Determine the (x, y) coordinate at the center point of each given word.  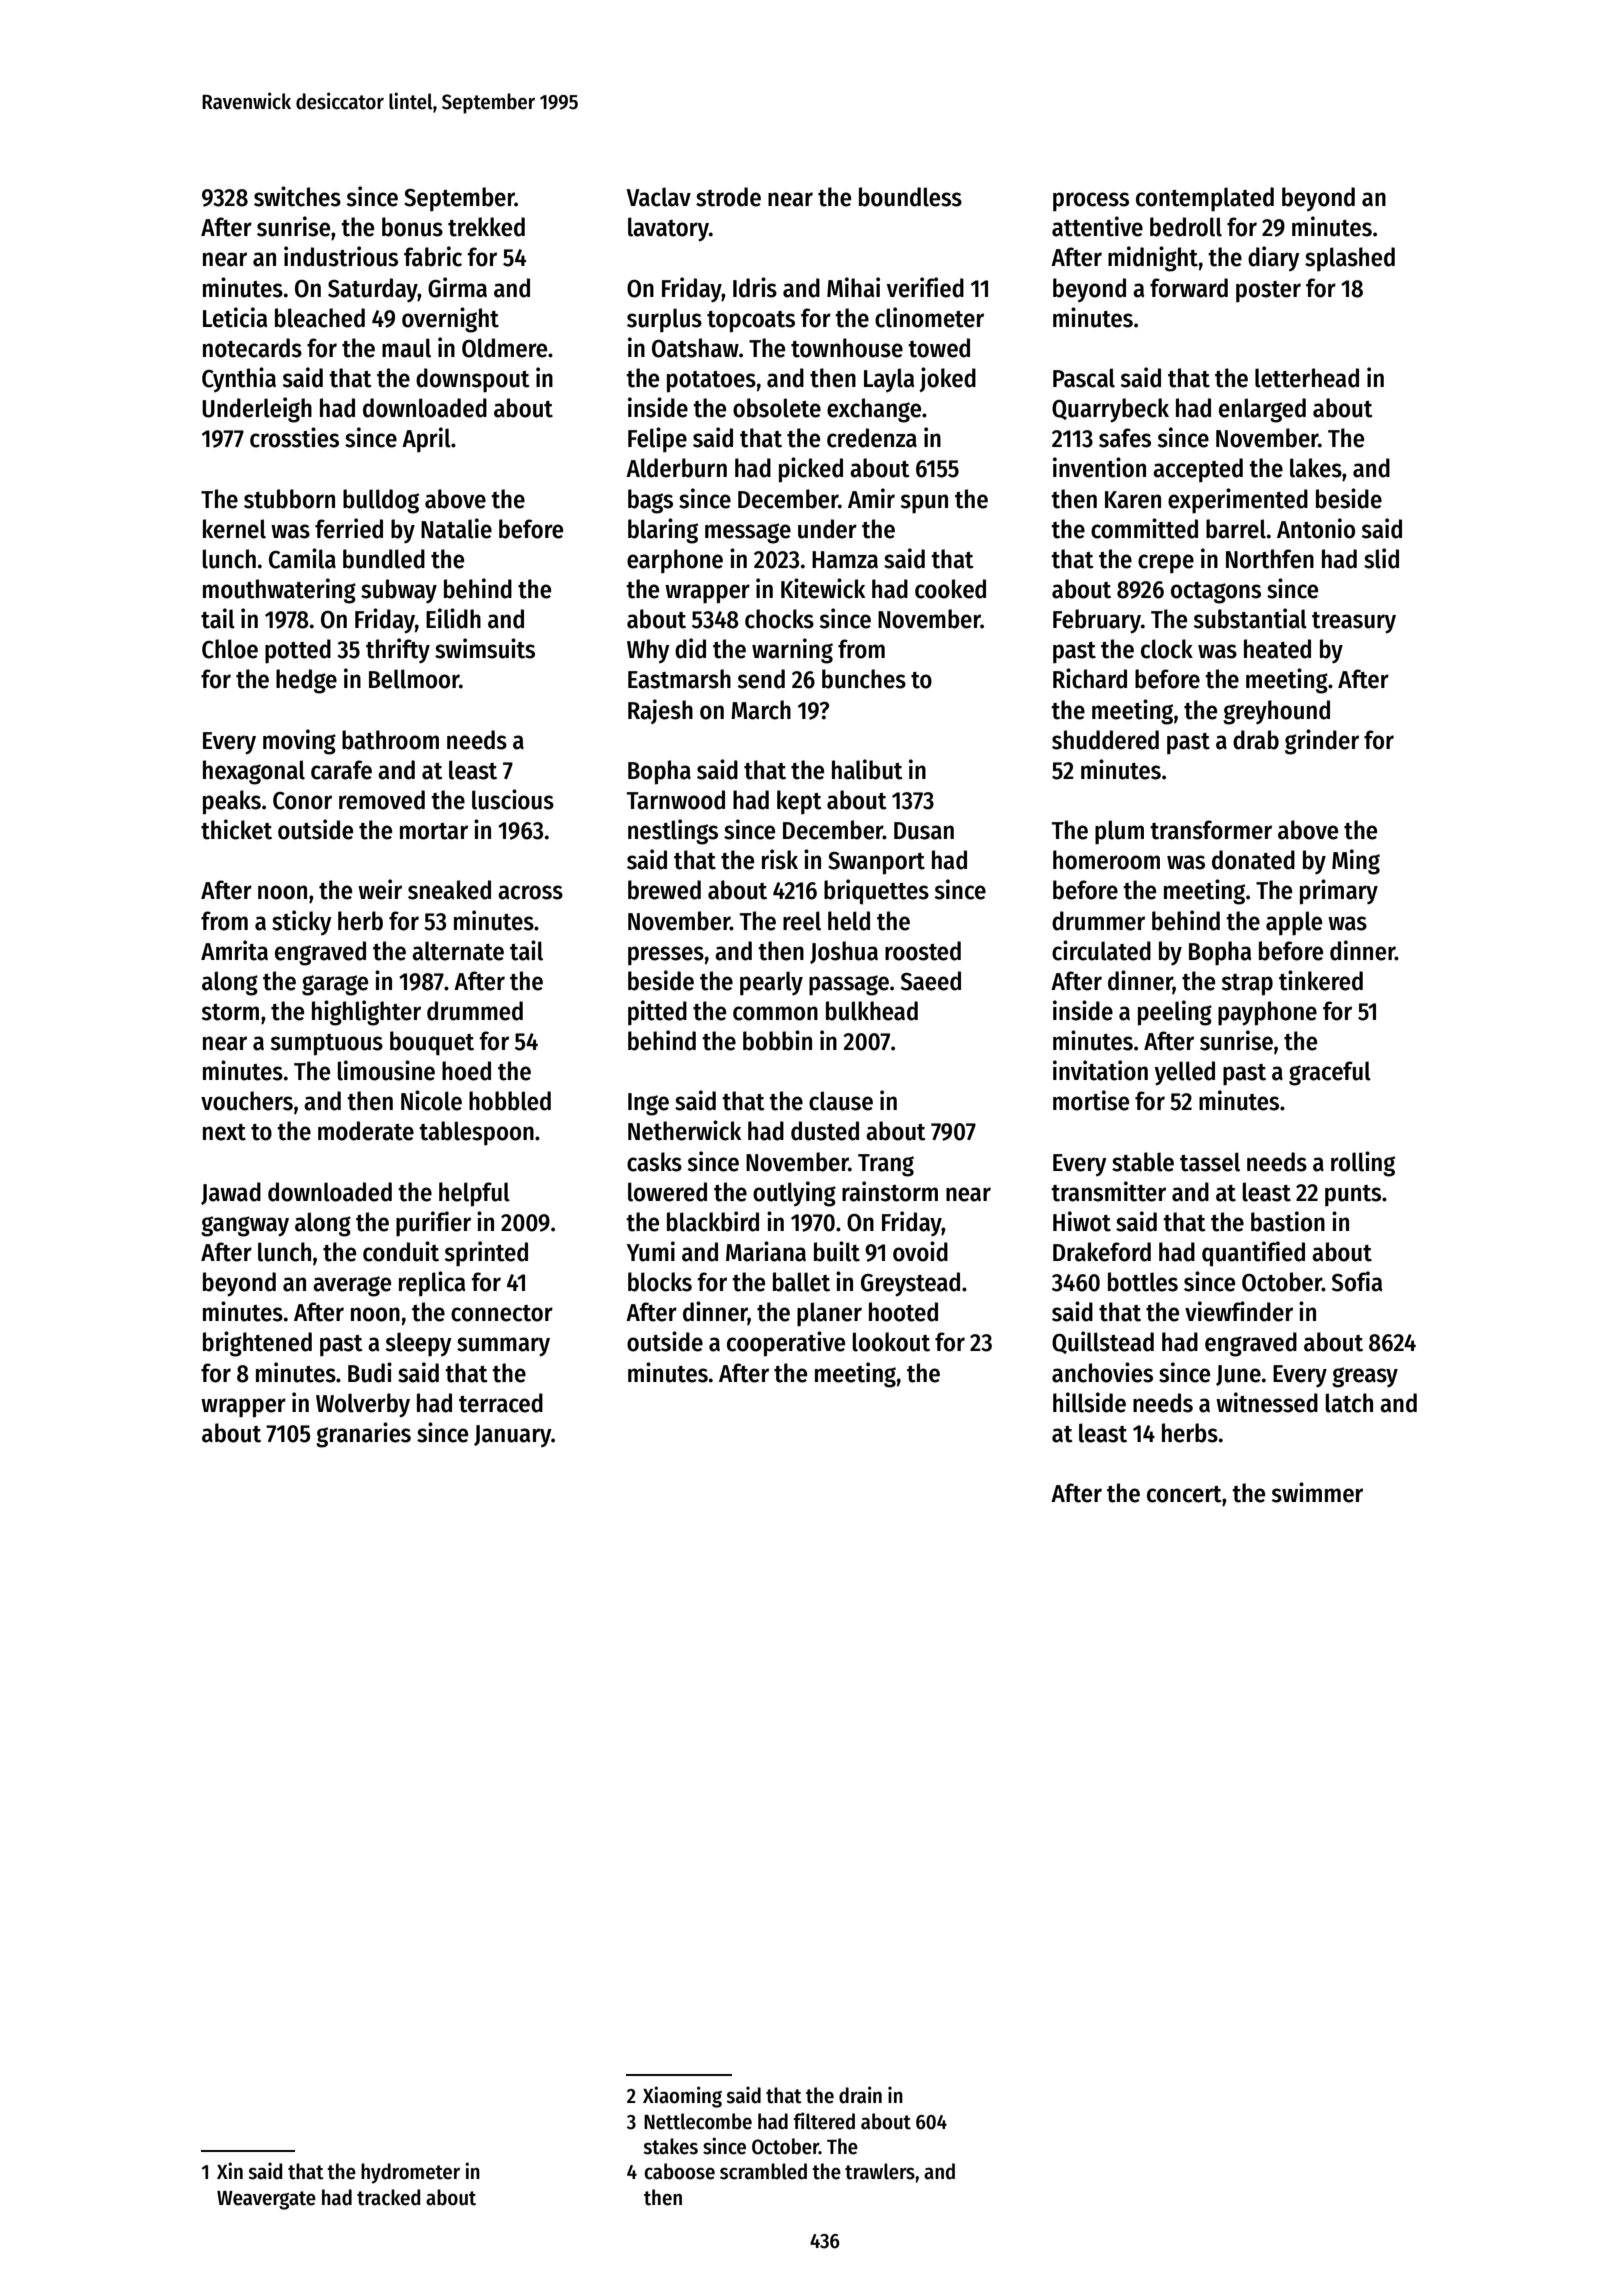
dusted (825, 1131)
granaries (363, 1435)
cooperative (786, 1344)
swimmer (1317, 1492)
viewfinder (1239, 1311)
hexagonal (254, 772)
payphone (1267, 1013)
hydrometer (410, 2173)
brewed (664, 890)
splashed (1350, 259)
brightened (257, 1344)
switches (297, 196)
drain (860, 2095)
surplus (664, 320)
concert (1184, 1494)
